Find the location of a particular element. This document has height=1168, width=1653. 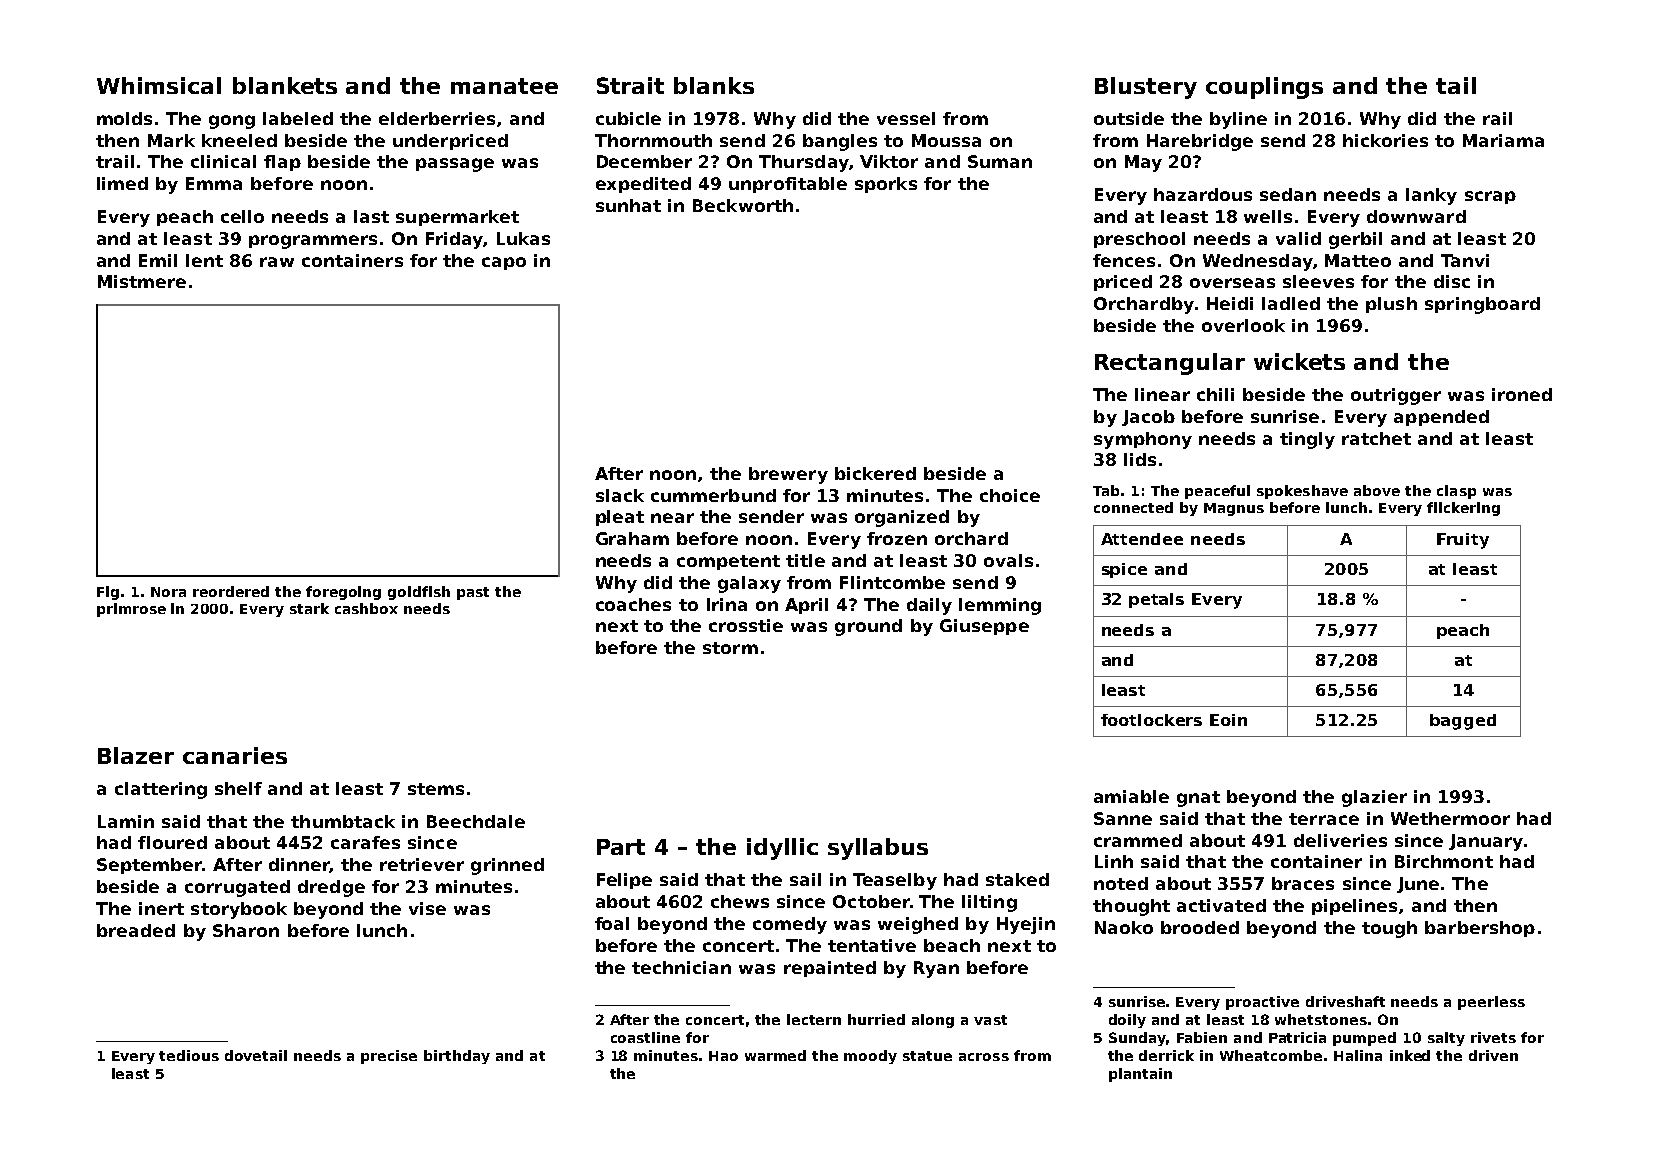

birthday is located at coordinates (457, 1057).
